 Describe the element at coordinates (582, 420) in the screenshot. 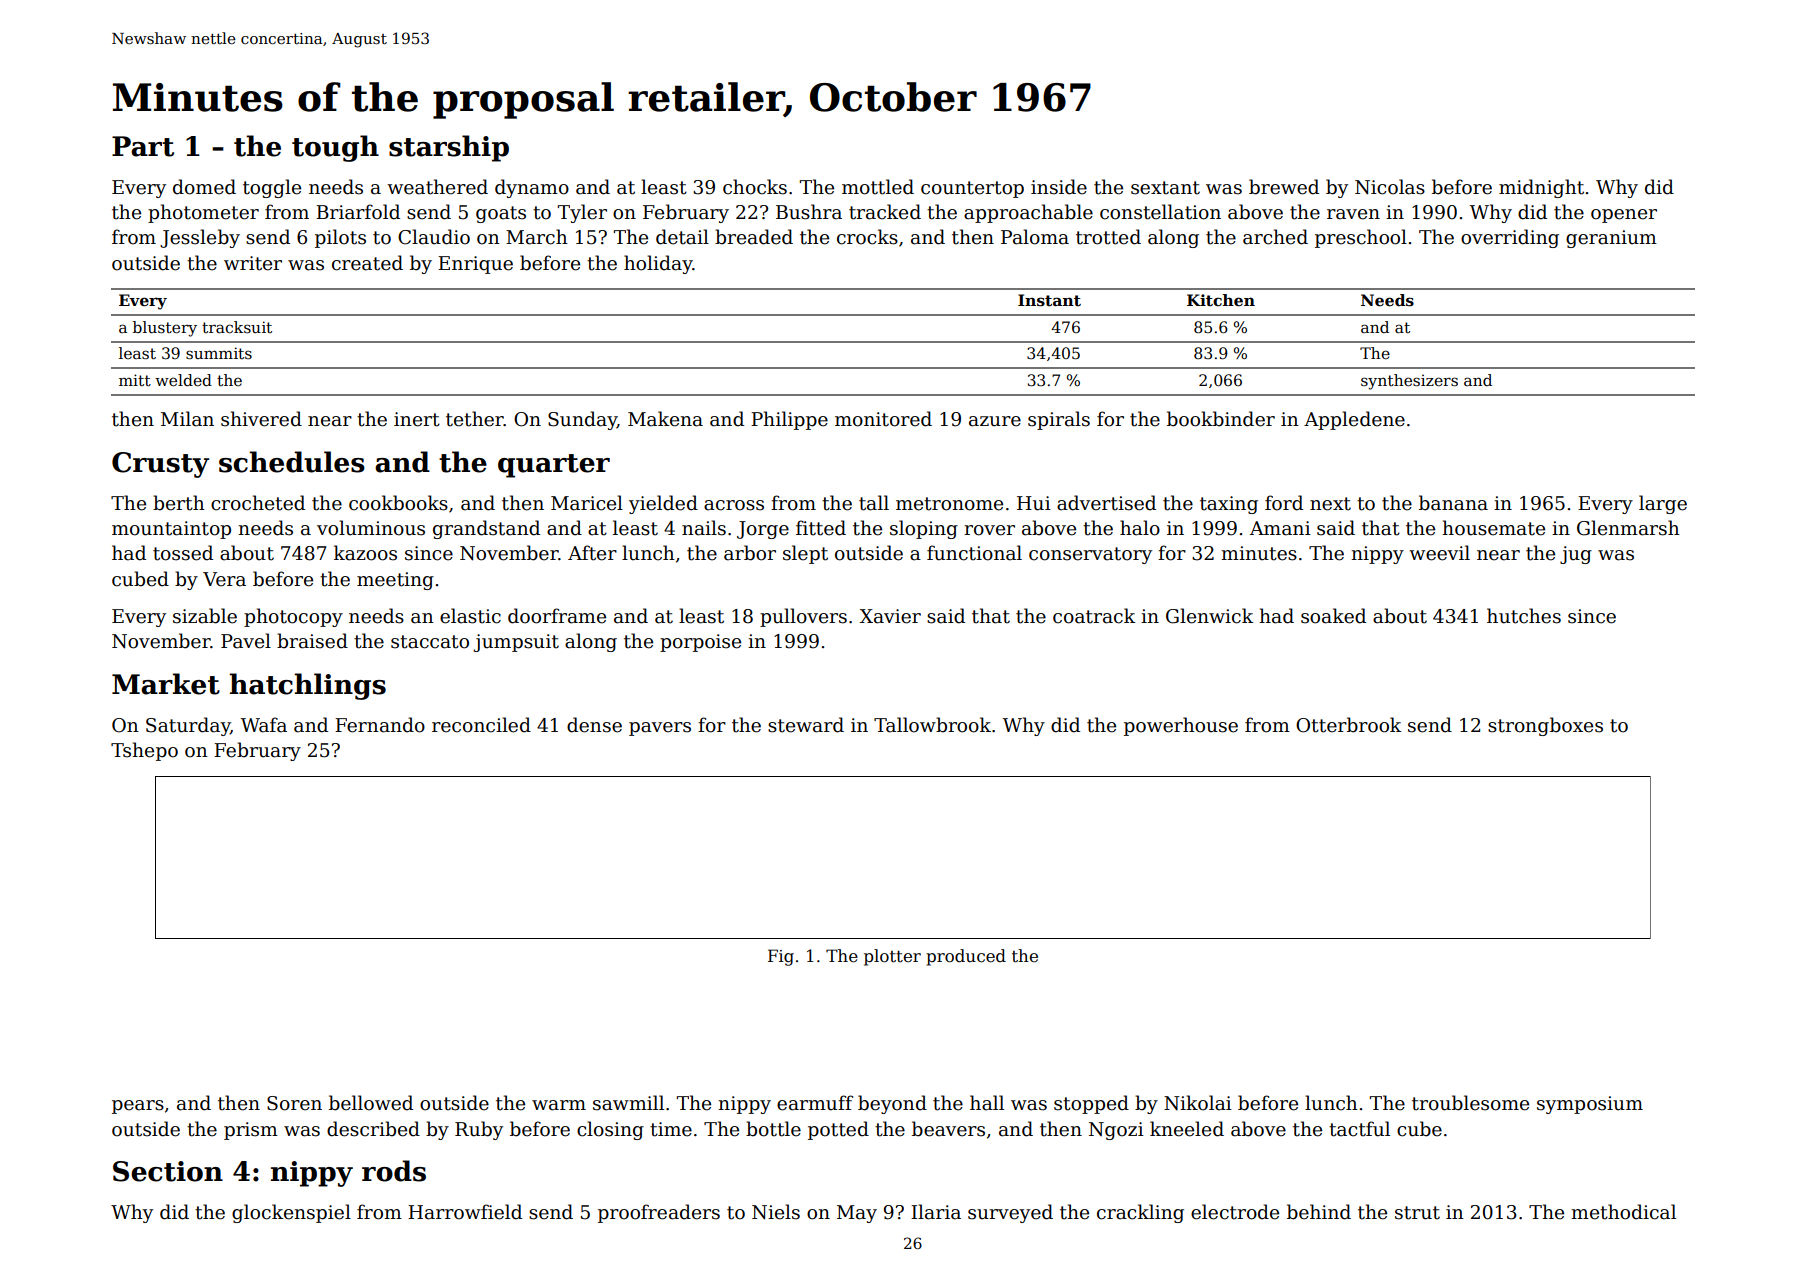

I see `Sunday` at that location.
